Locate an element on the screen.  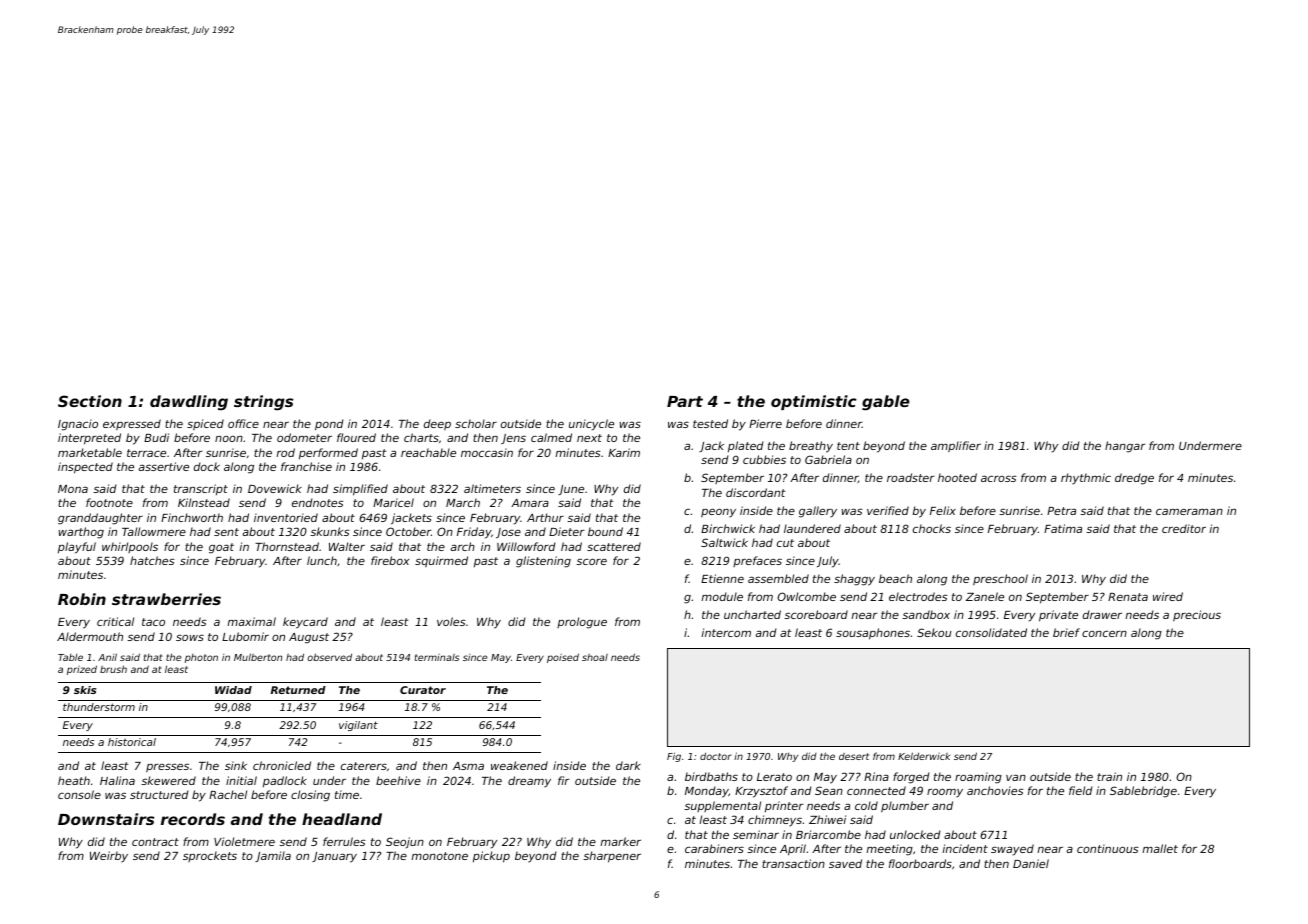
transaction is located at coordinates (793, 863).
